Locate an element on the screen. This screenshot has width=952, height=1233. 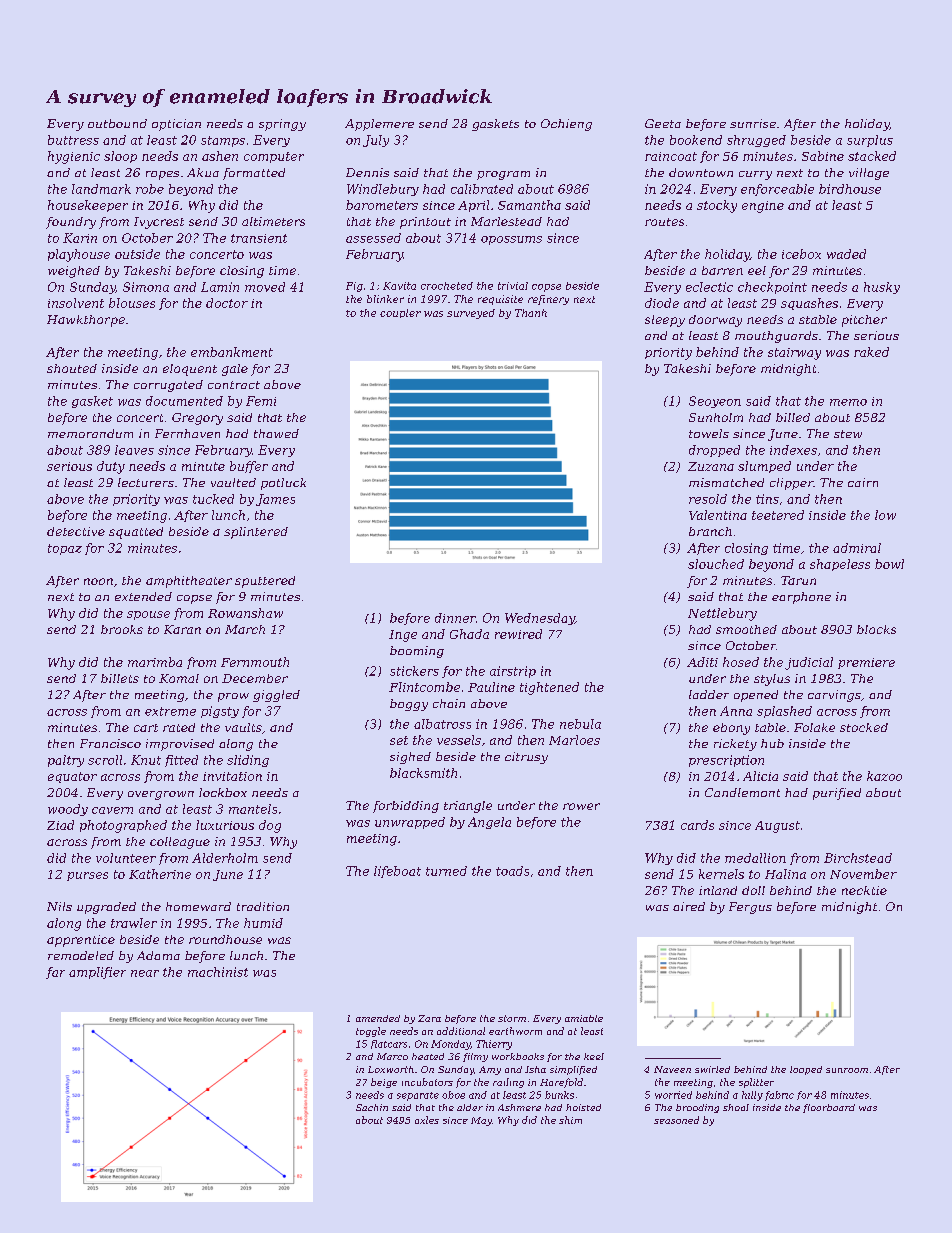
Fernhaven is located at coordinates (187, 433).
